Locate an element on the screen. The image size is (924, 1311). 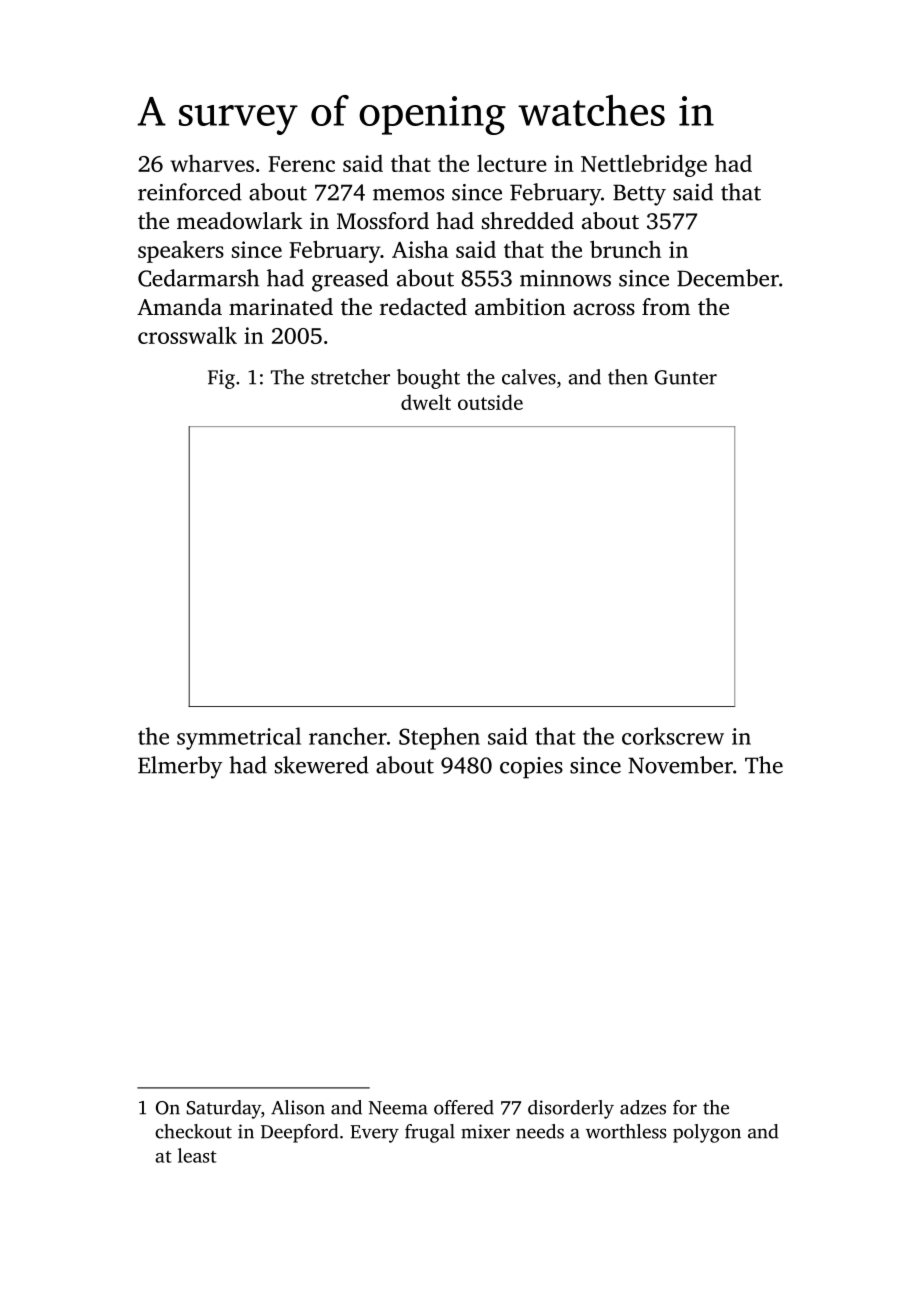
symmetrical is located at coordinates (239, 738).
